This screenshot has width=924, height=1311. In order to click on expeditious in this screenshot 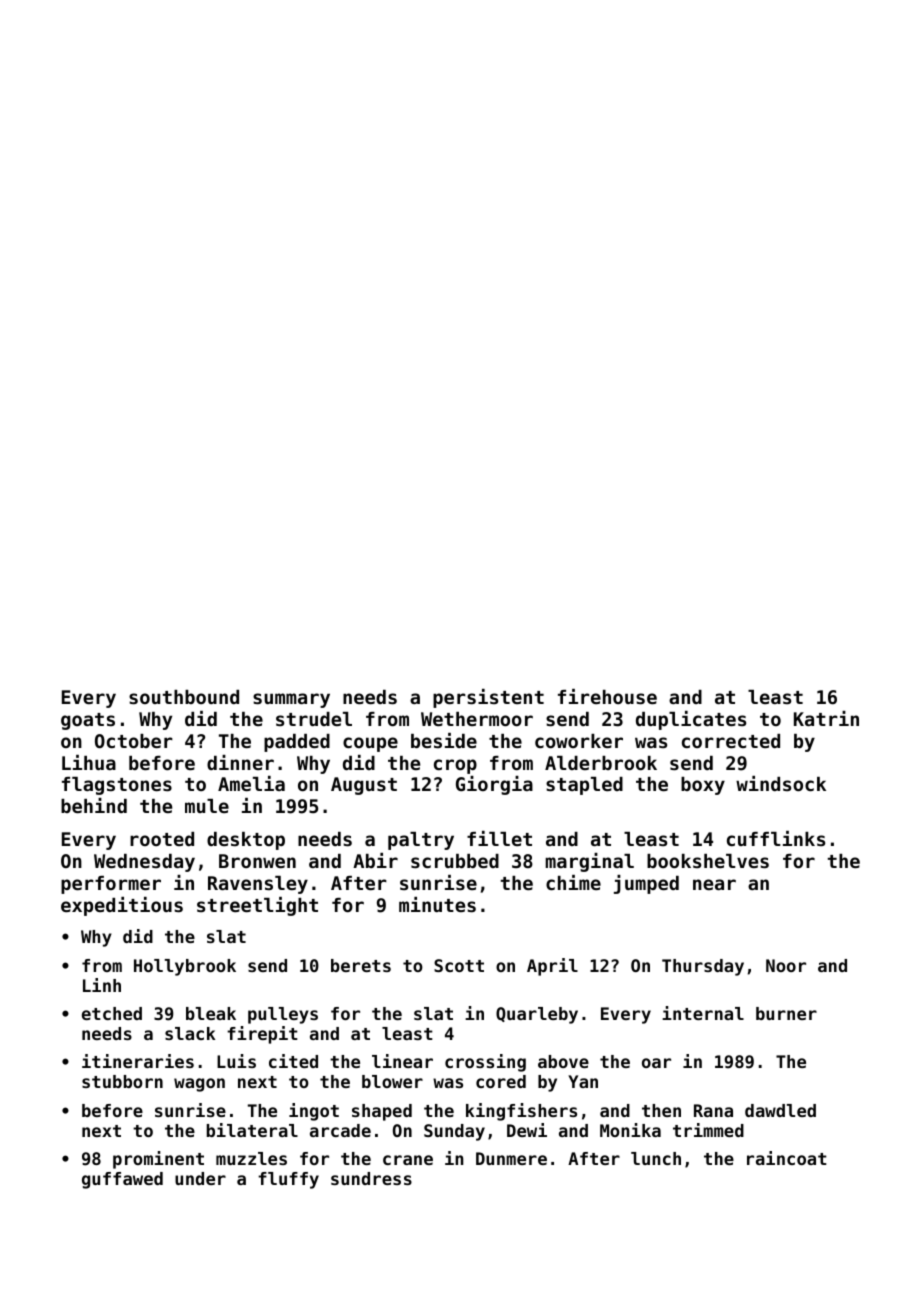, I will do `click(122, 906)`.
